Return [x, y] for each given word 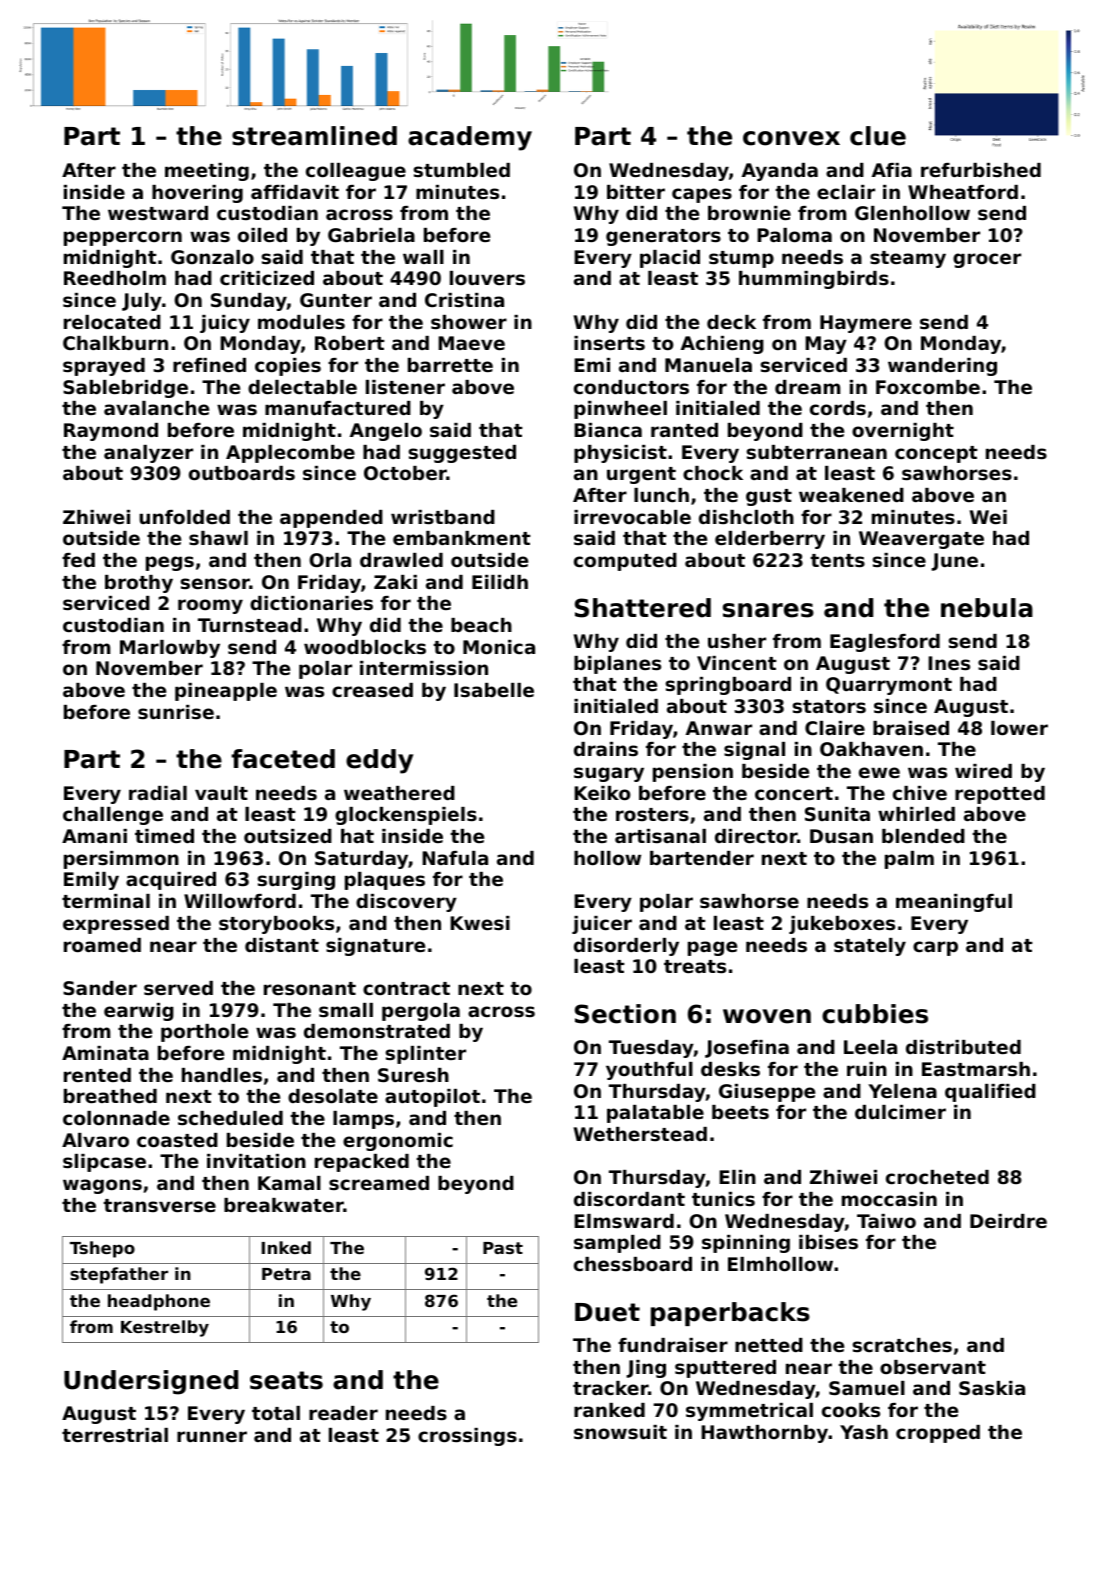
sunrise [176, 712]
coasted [177, 1140]
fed [78, 560]
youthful [649, 1071]
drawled [401, 560]
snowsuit [620, 1432]
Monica [499, 647]
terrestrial [115, 1435]
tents [837, 560]
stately [870, 947]
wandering [942, 367]
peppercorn [123, 238]
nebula [987, 608]
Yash [864, 1432]
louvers [487, 278]
